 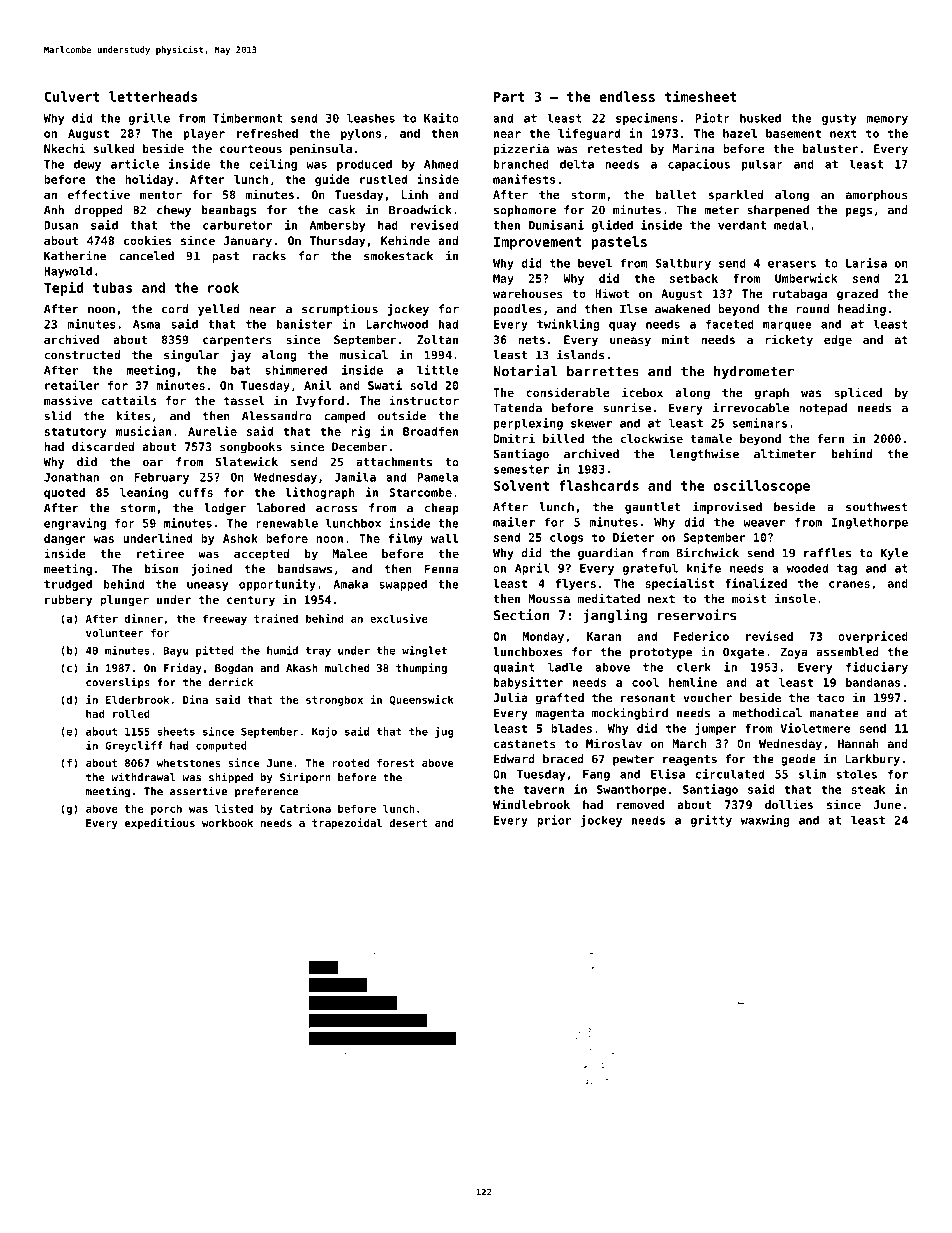 I want to click on Jamila, so click(x=355, y=477).
